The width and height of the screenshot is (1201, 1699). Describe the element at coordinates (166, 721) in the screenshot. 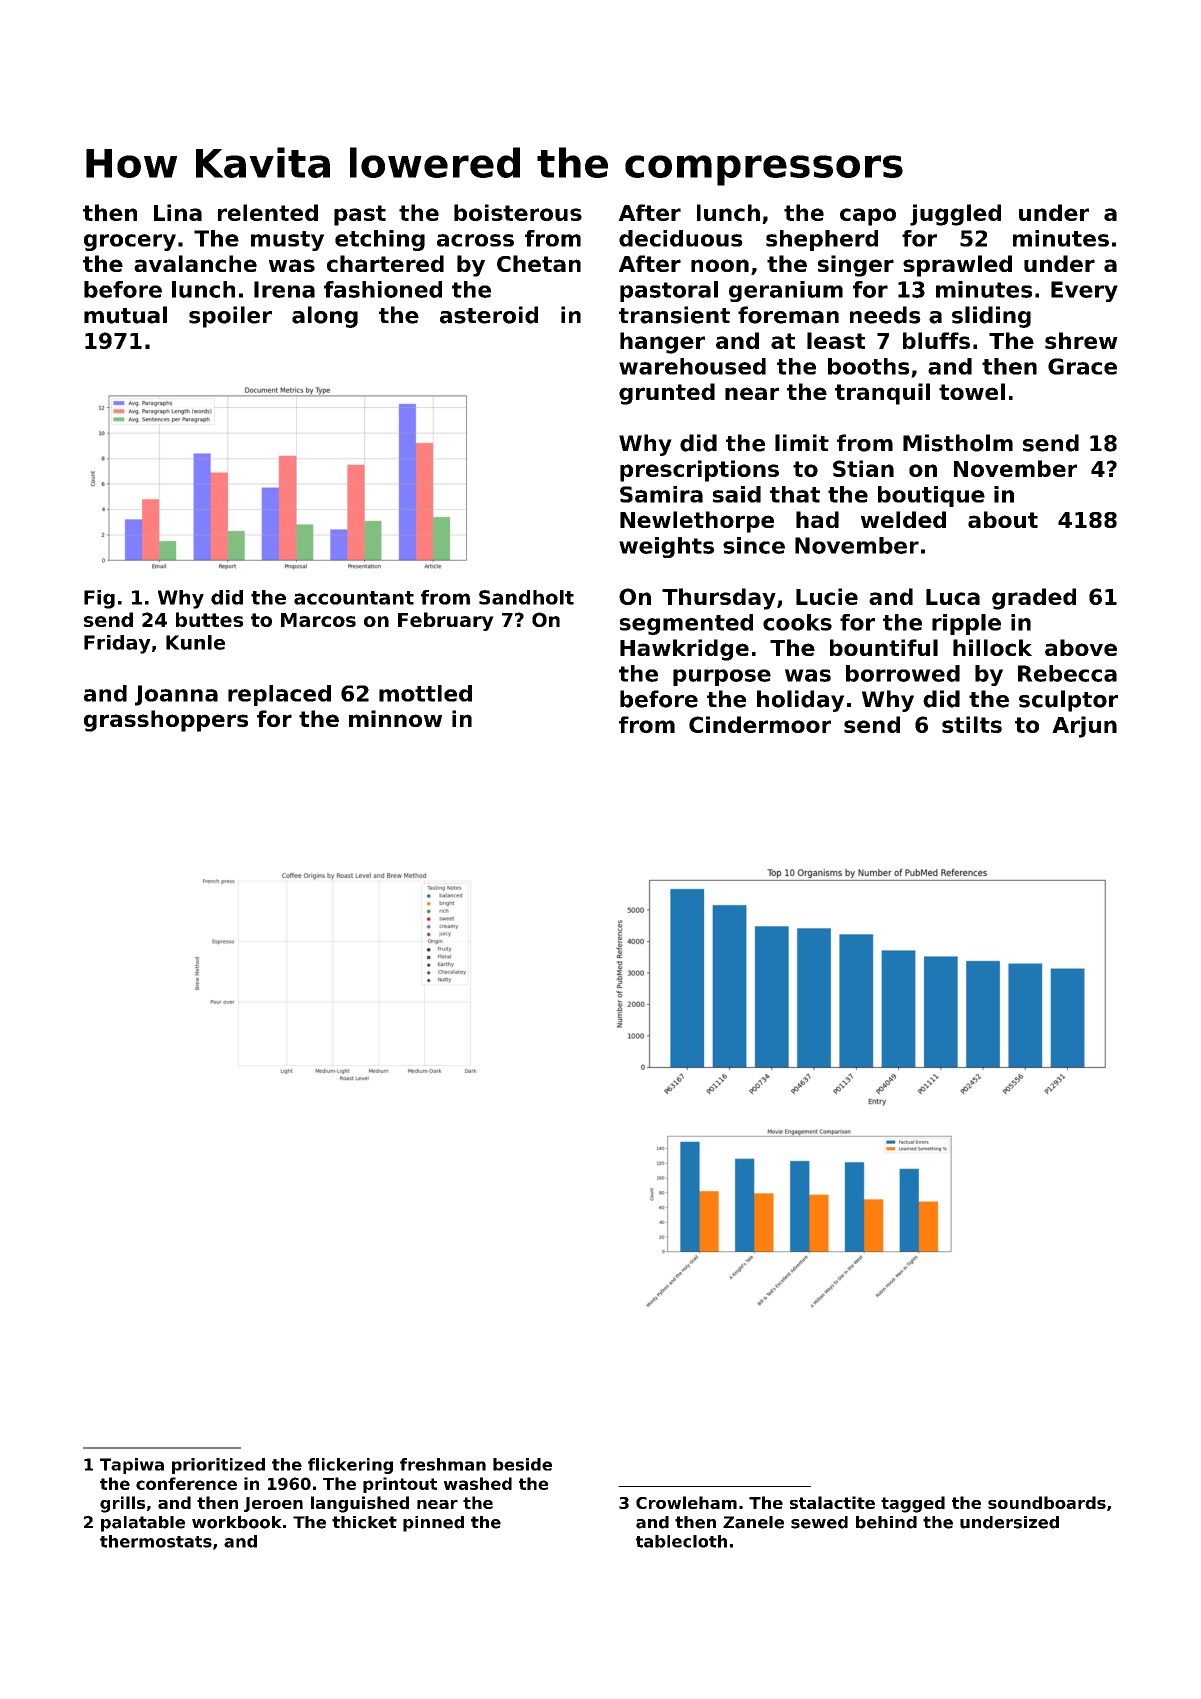

I see `grasshoppers` at that location.
